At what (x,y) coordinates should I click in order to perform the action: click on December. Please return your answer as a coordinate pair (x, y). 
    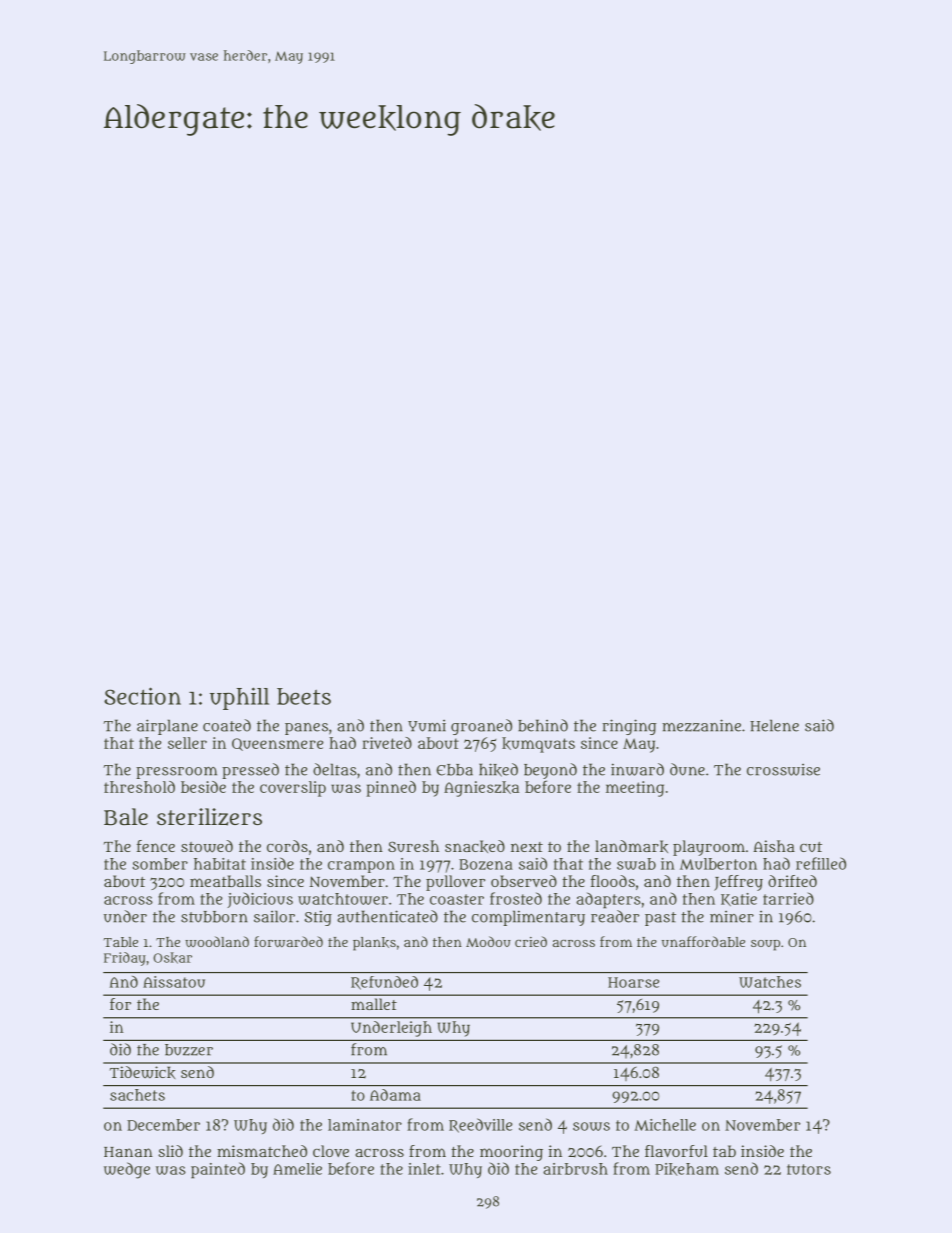
    Looking at the image, I should click on (163, 1125).
